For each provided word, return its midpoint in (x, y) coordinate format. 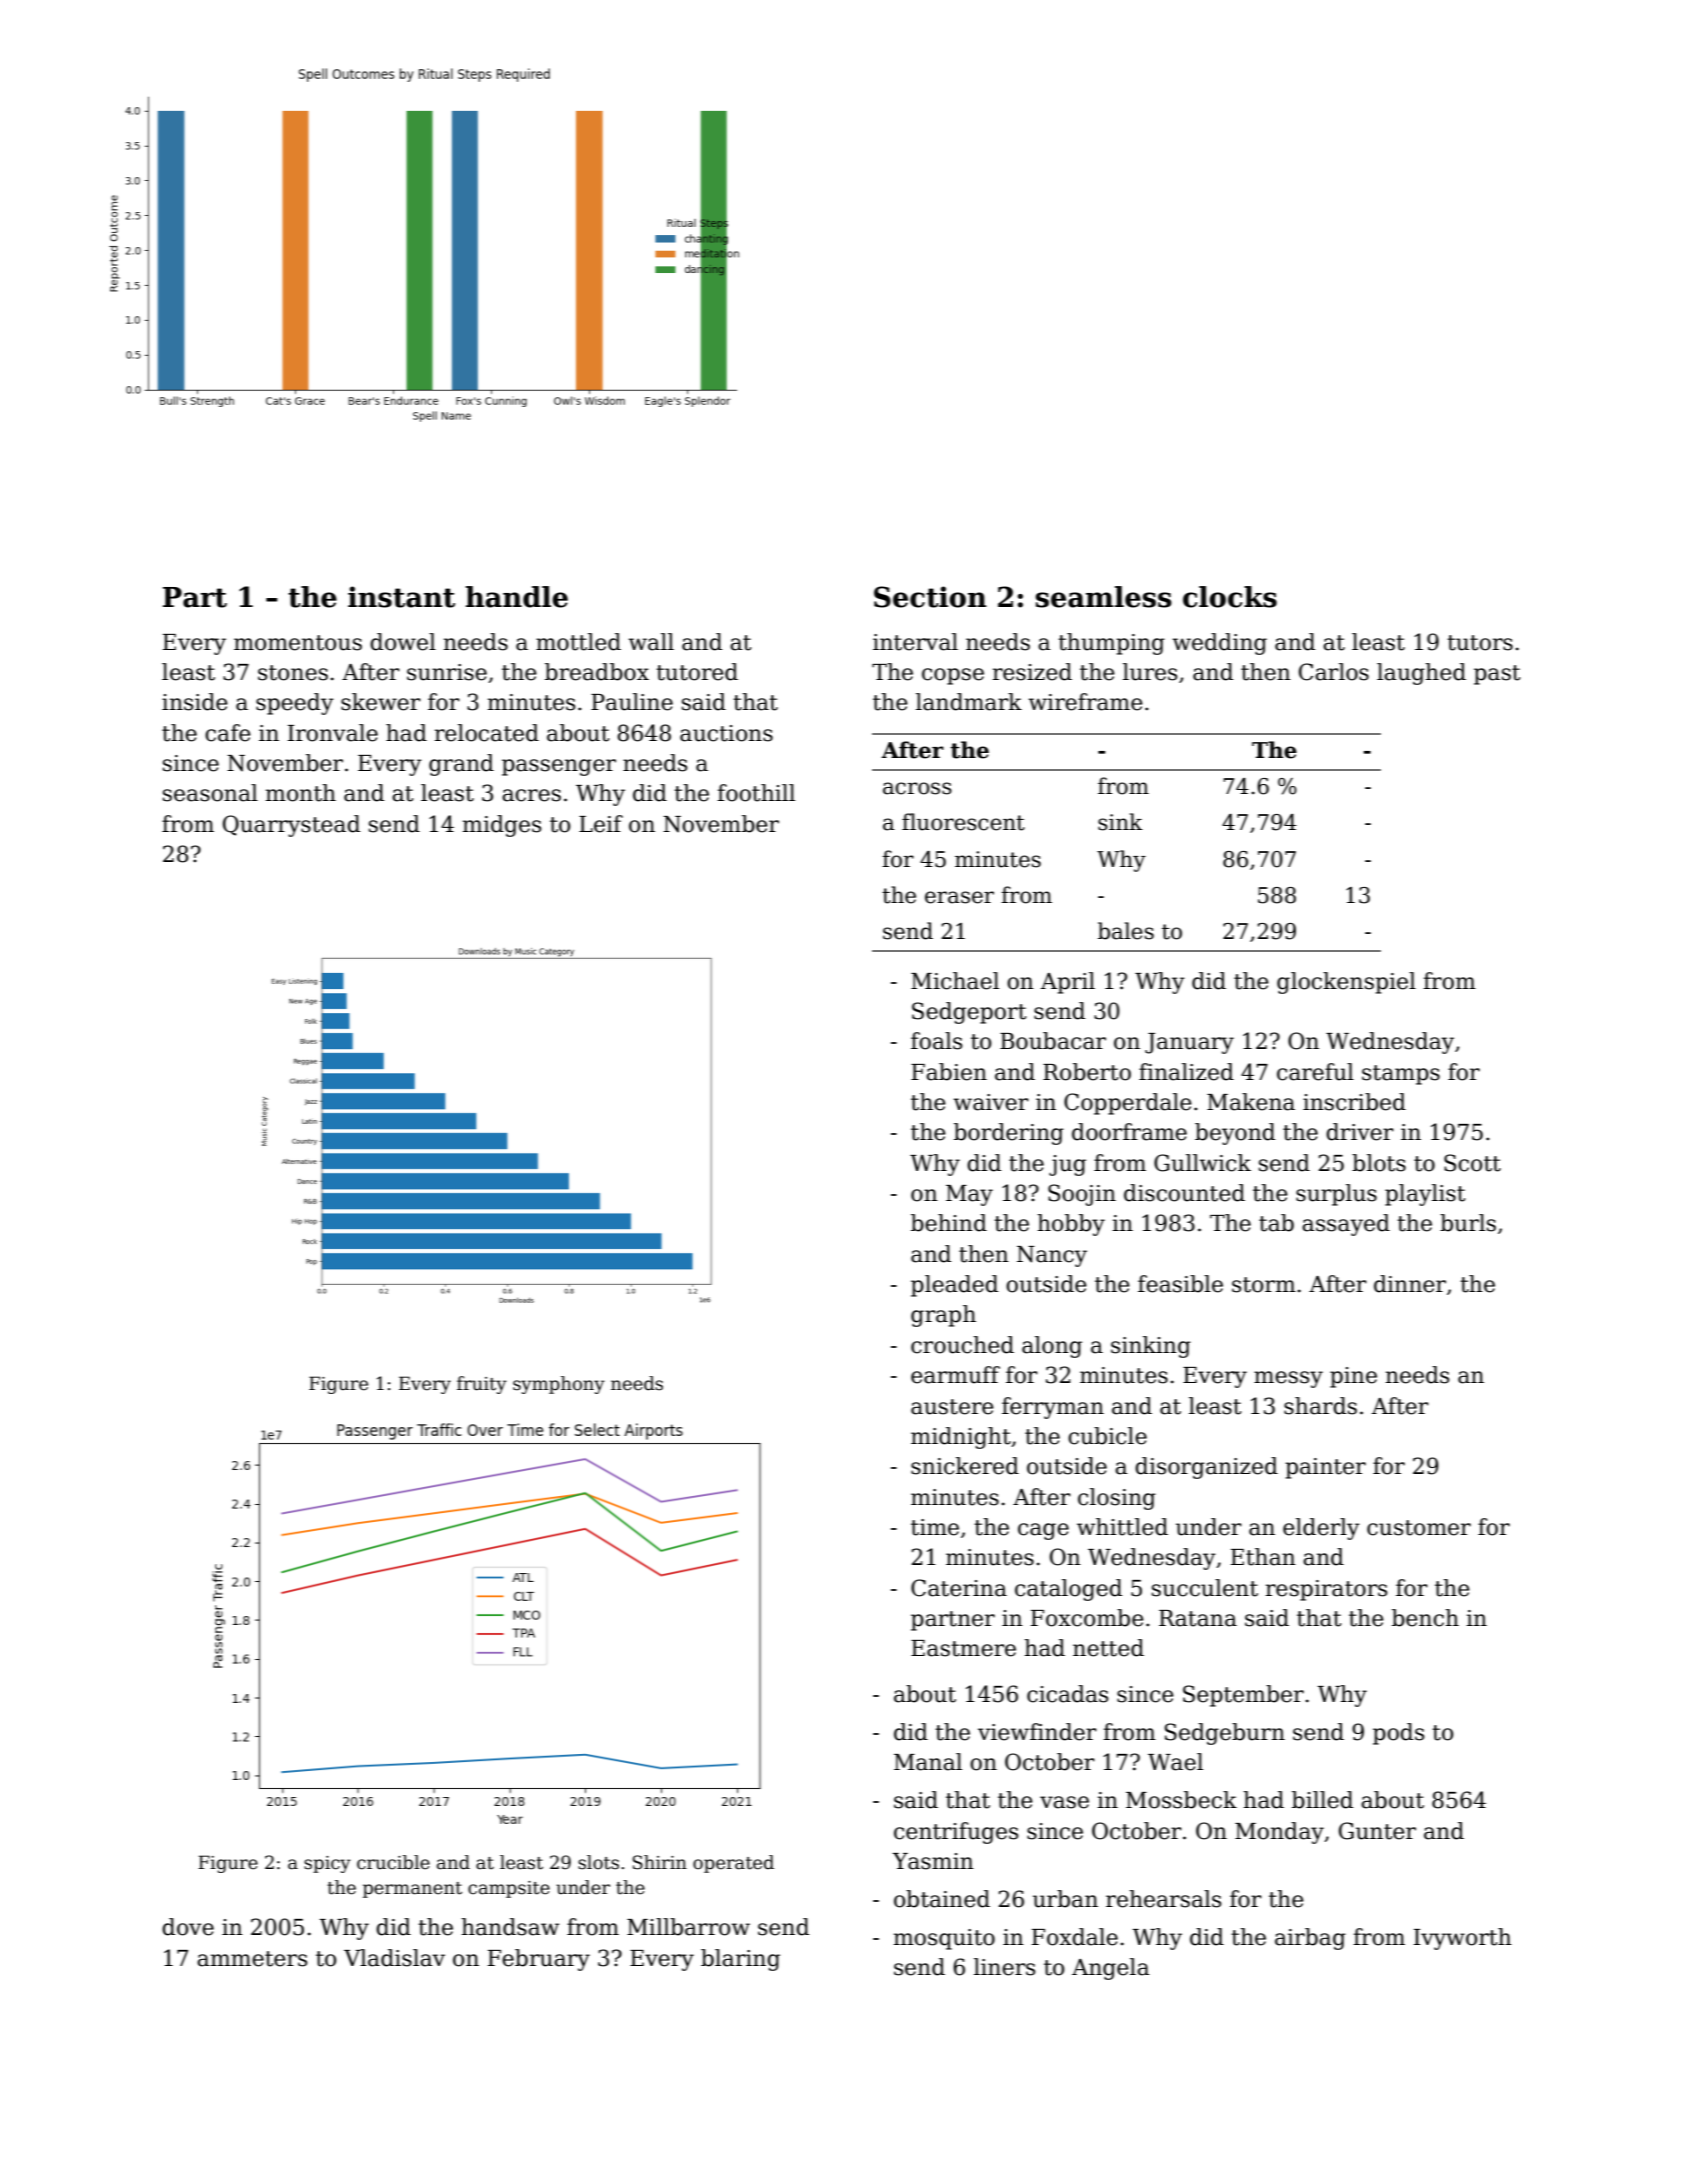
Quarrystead (291, 826)
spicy (327, 1864)
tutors (1480, 643)
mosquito (944, 1939)
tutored (697, 672)
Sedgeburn (1225, 1734)
